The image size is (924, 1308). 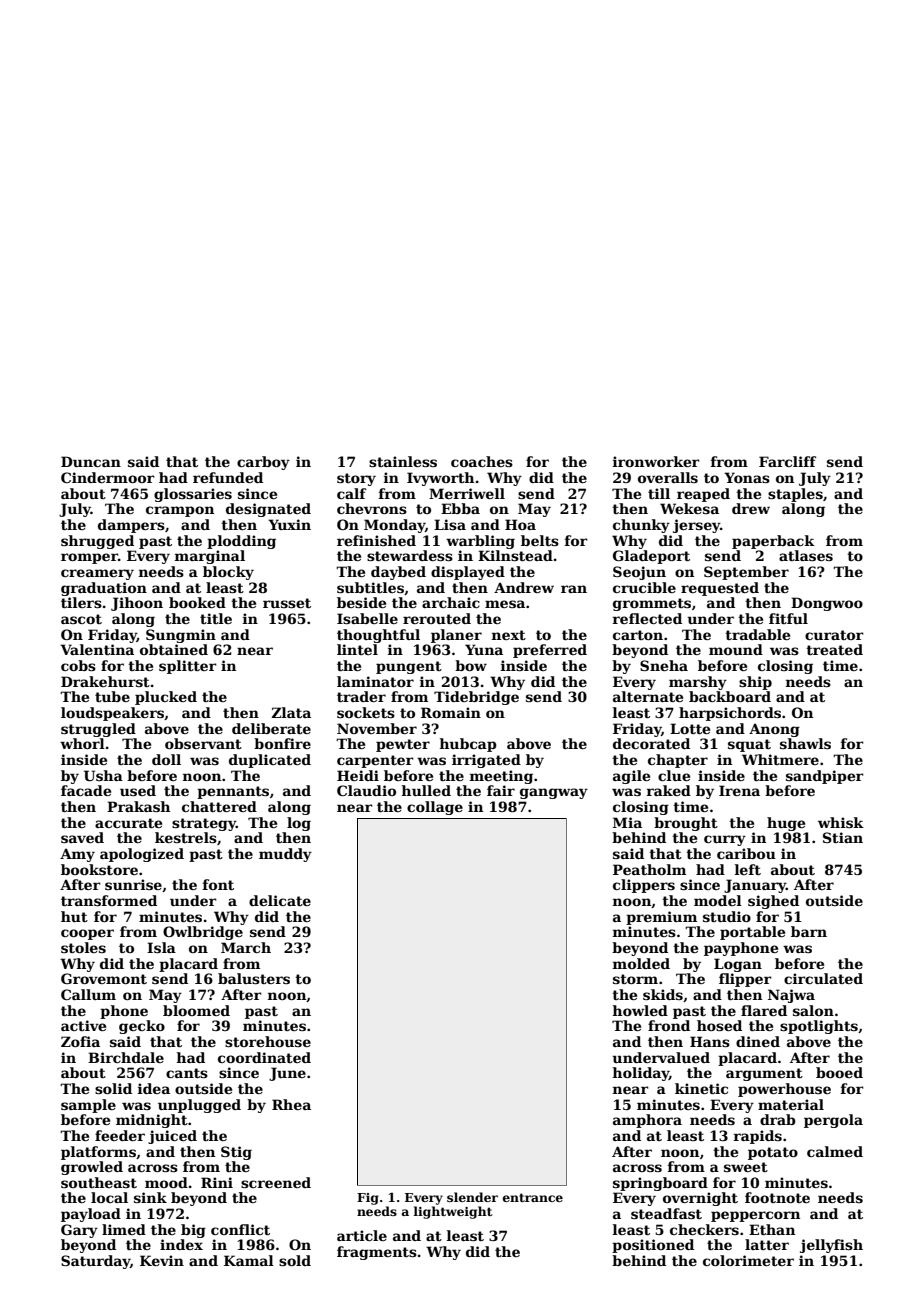 I want to click on entrance, so click(x=533, y=1197).
